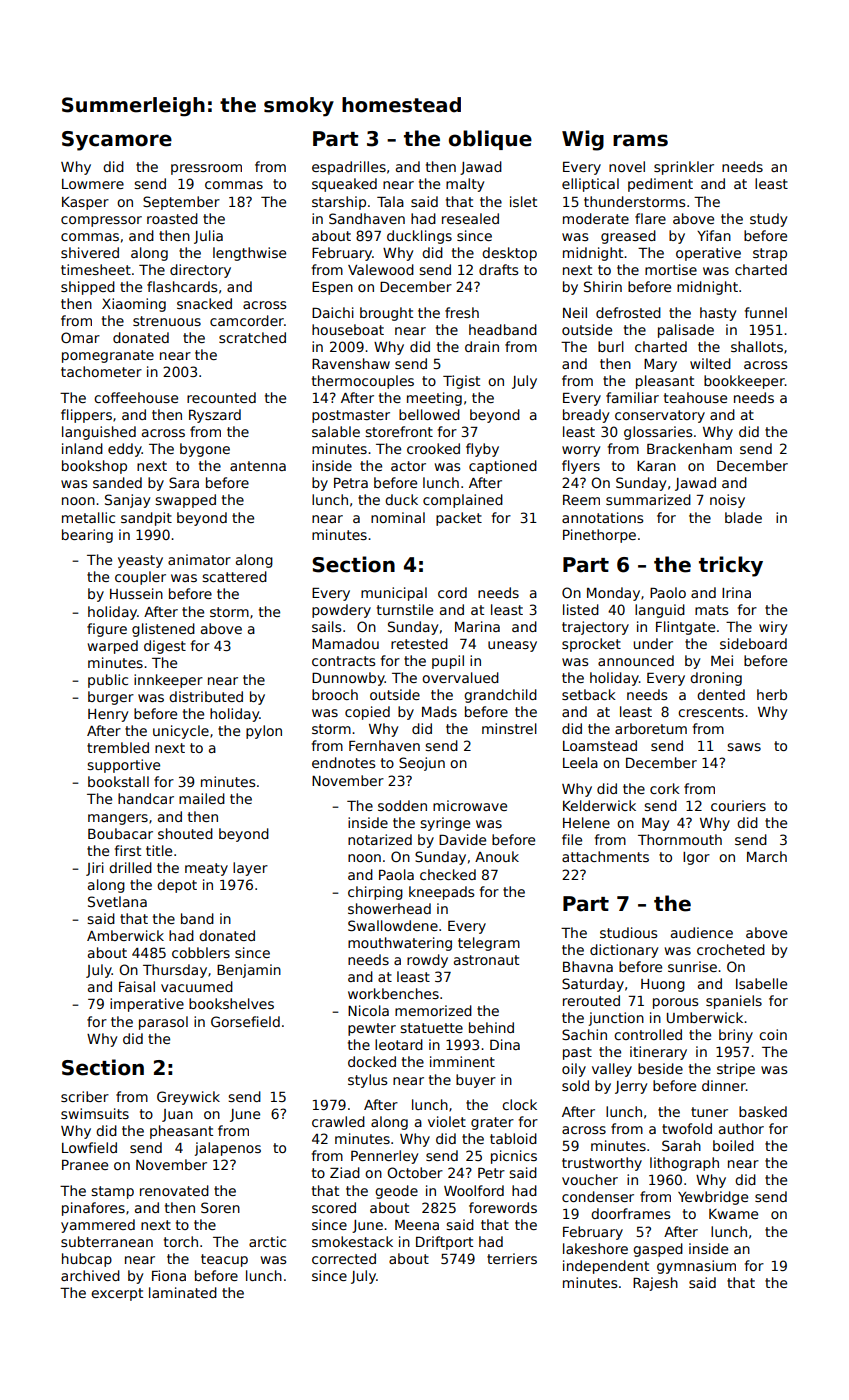 Image resolution: width=849 pixels, height=1400 pixels. I want to click on terriers, so click(512, 1258).
